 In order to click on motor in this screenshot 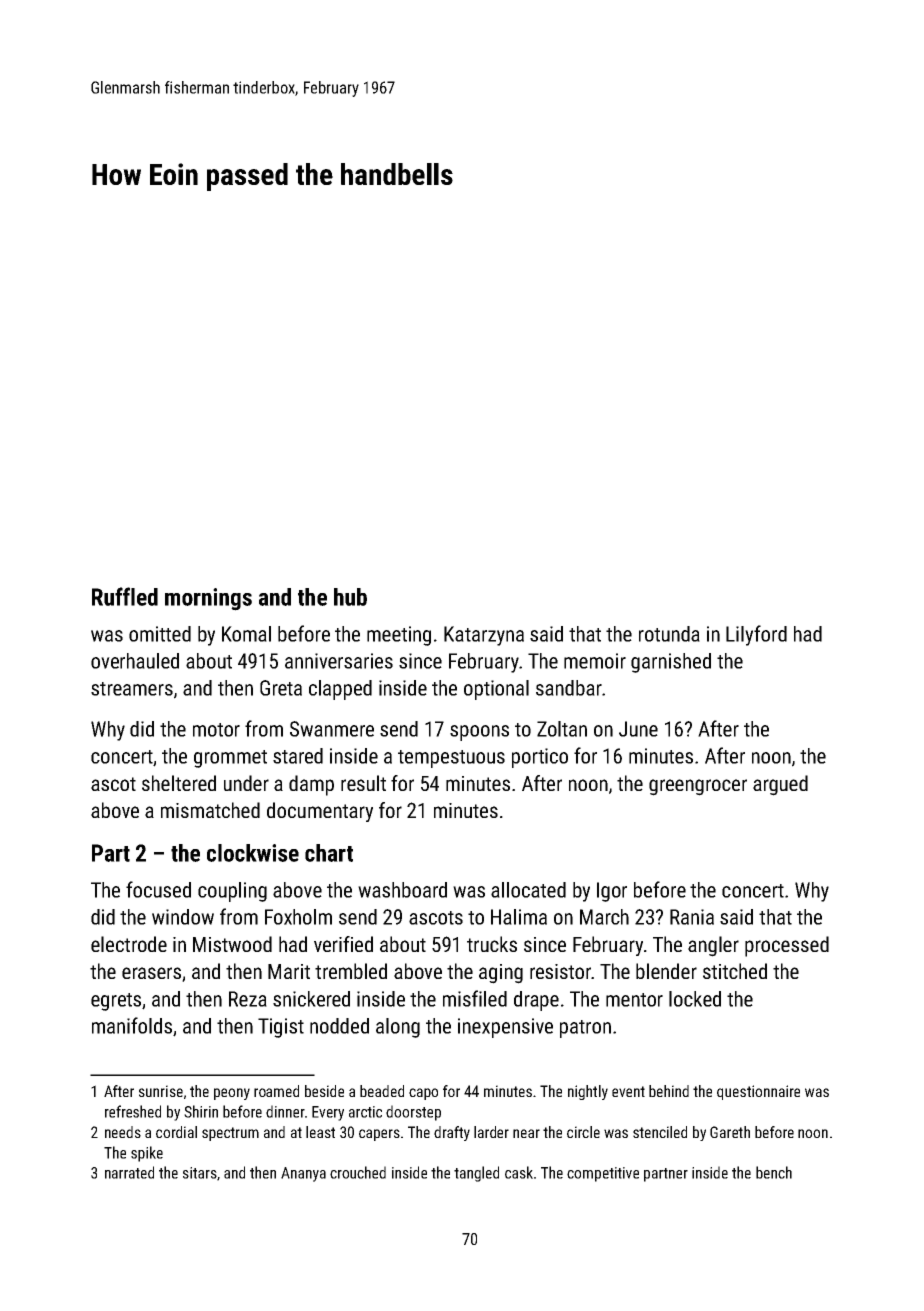, I will do `click(216, 730)`.
